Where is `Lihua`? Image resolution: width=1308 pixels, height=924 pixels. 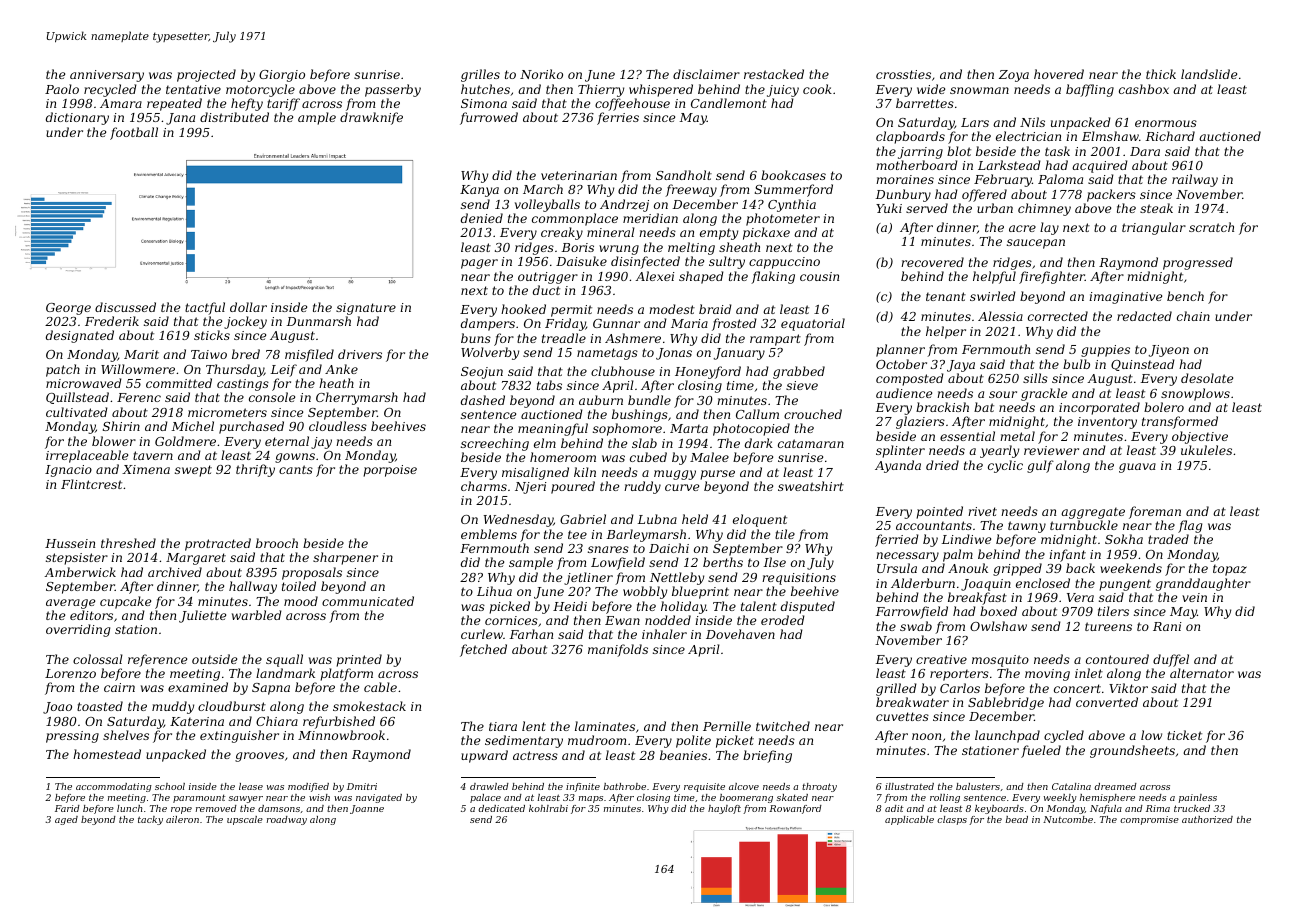
Lihua is located at coordinates (494, 591).
